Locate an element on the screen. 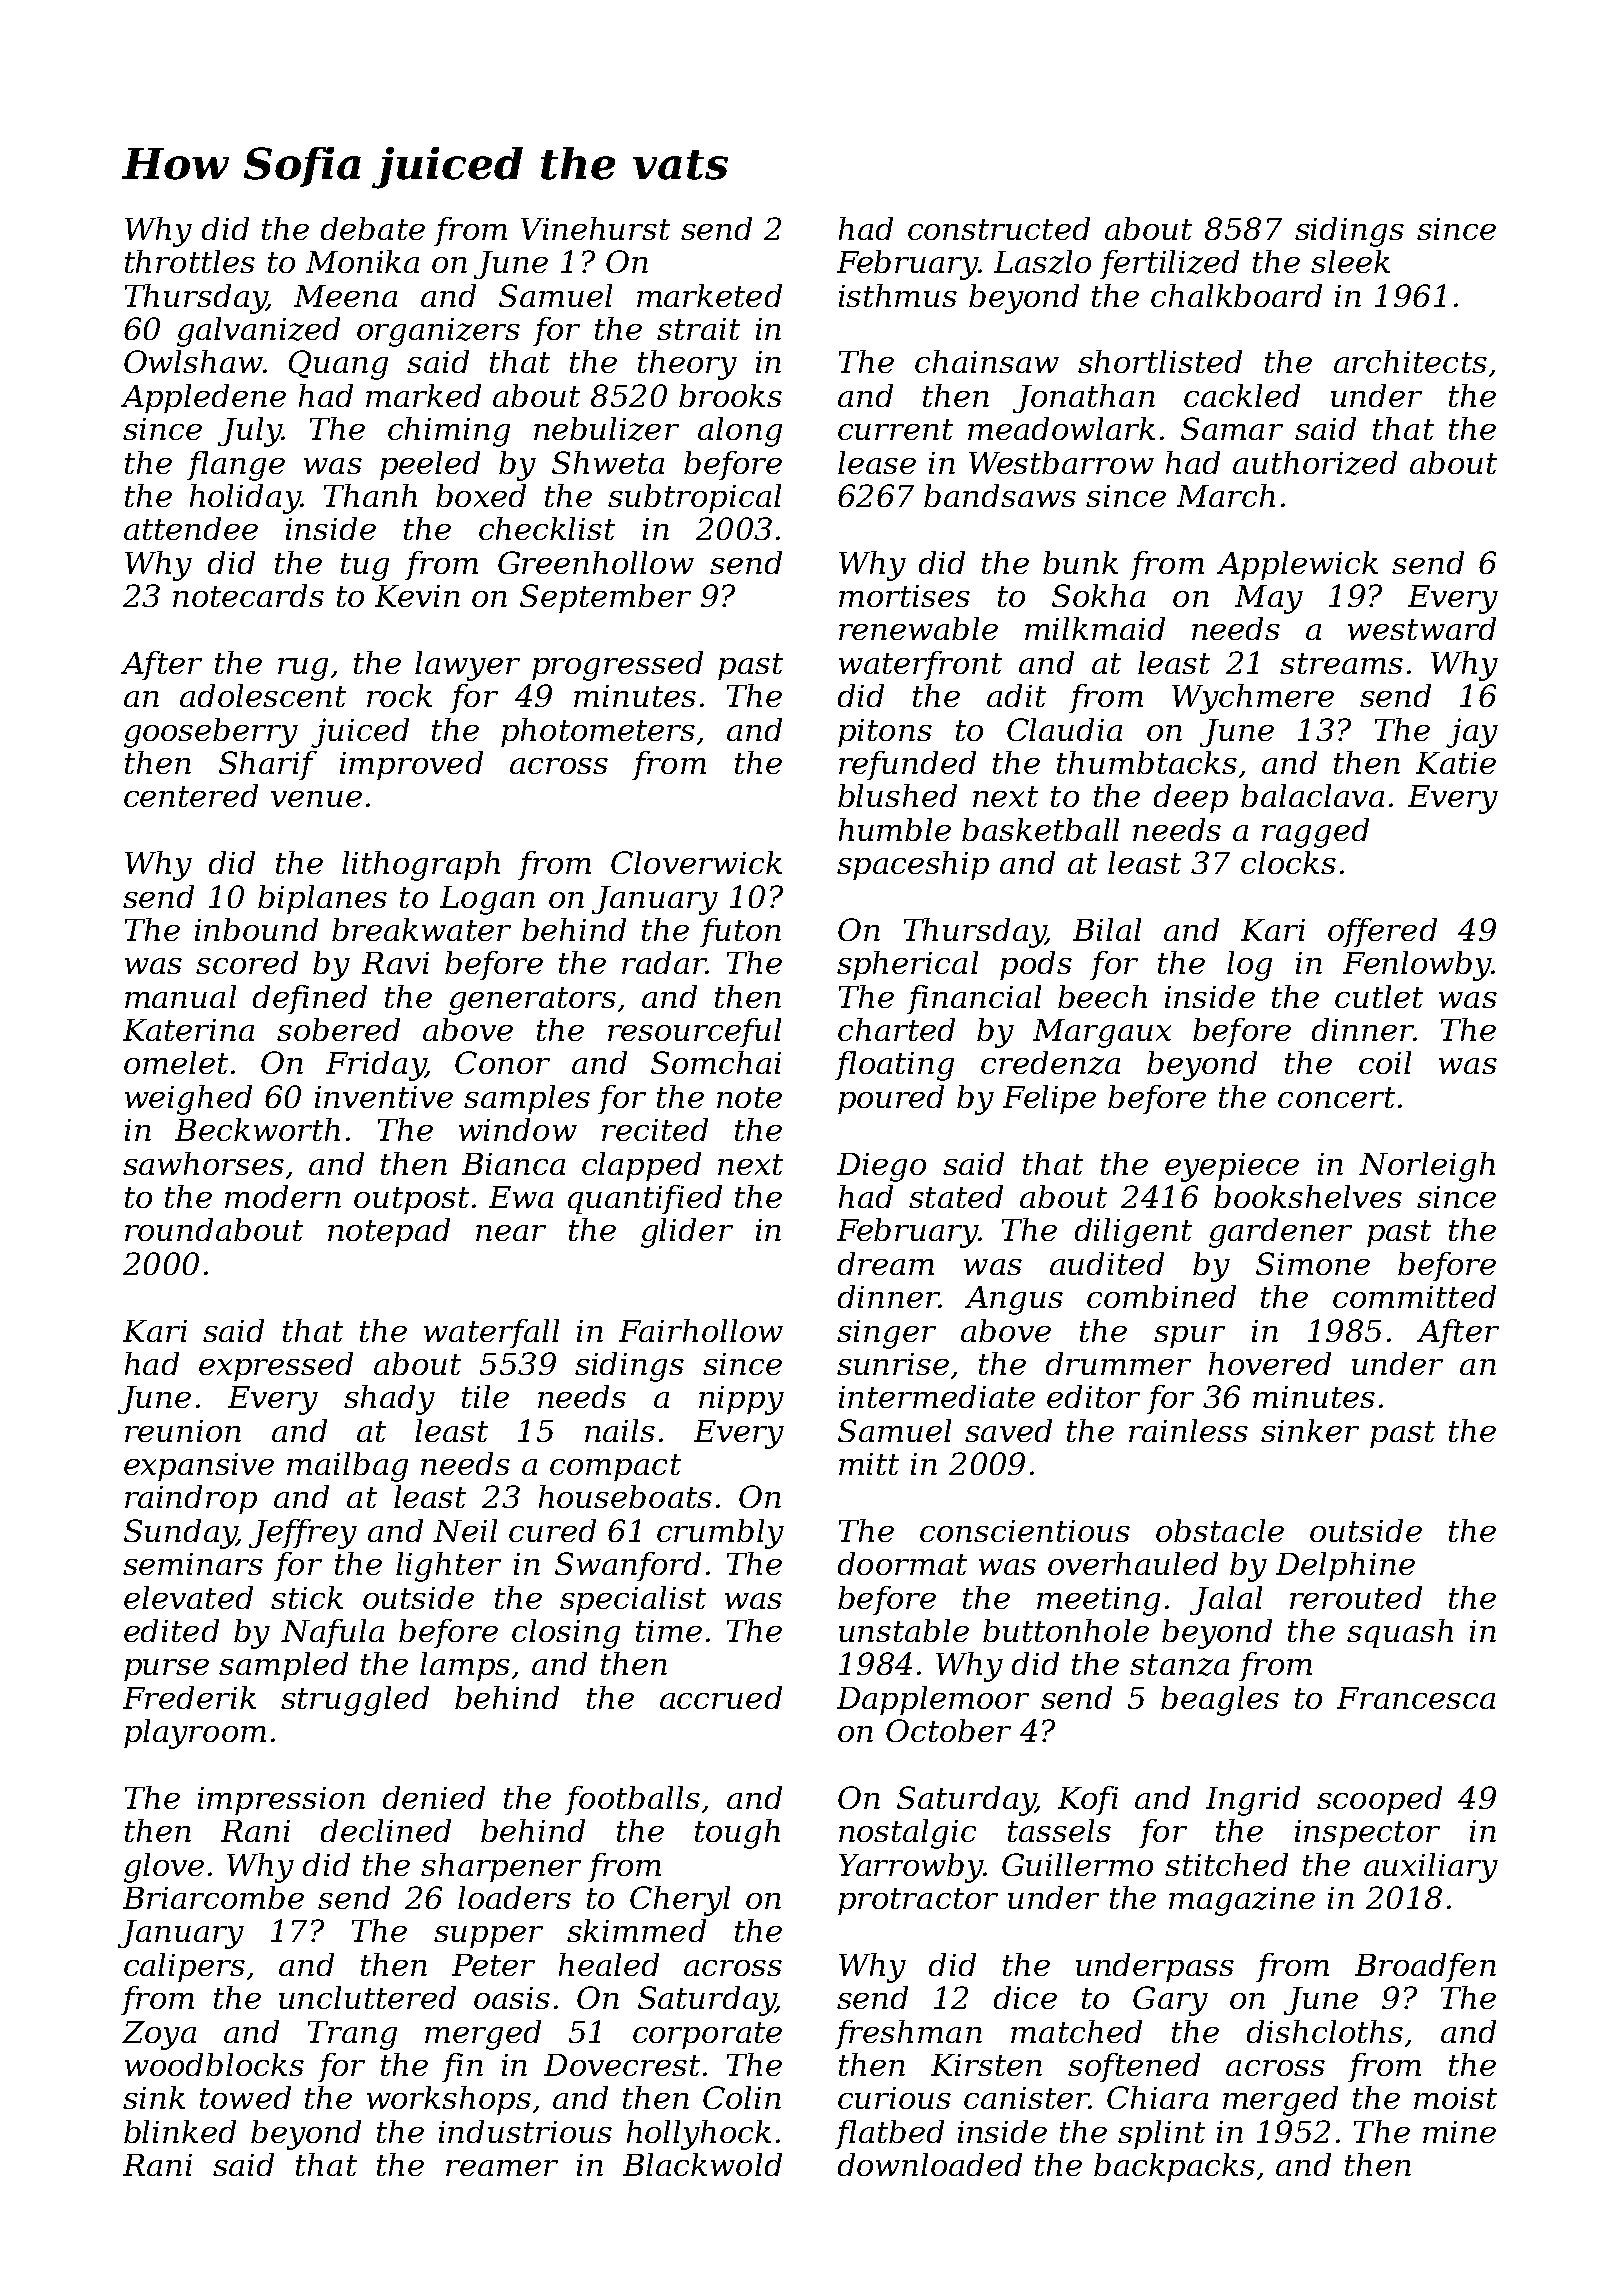 The image size is (1620, 2292). workshops is located at coordinates (449, 2100).
